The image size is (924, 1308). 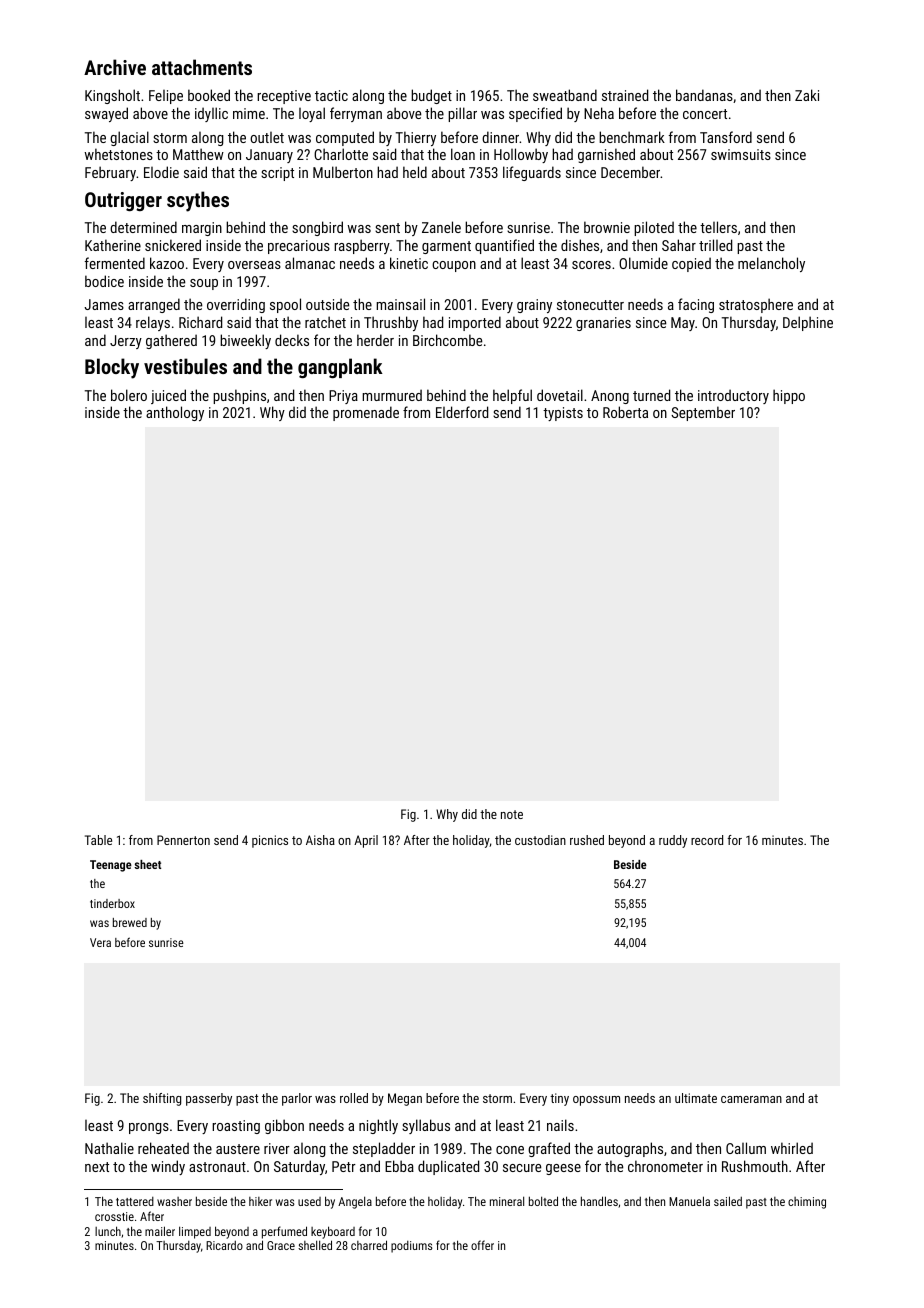 I want to click on rushed, so click(x=587, y=840).
